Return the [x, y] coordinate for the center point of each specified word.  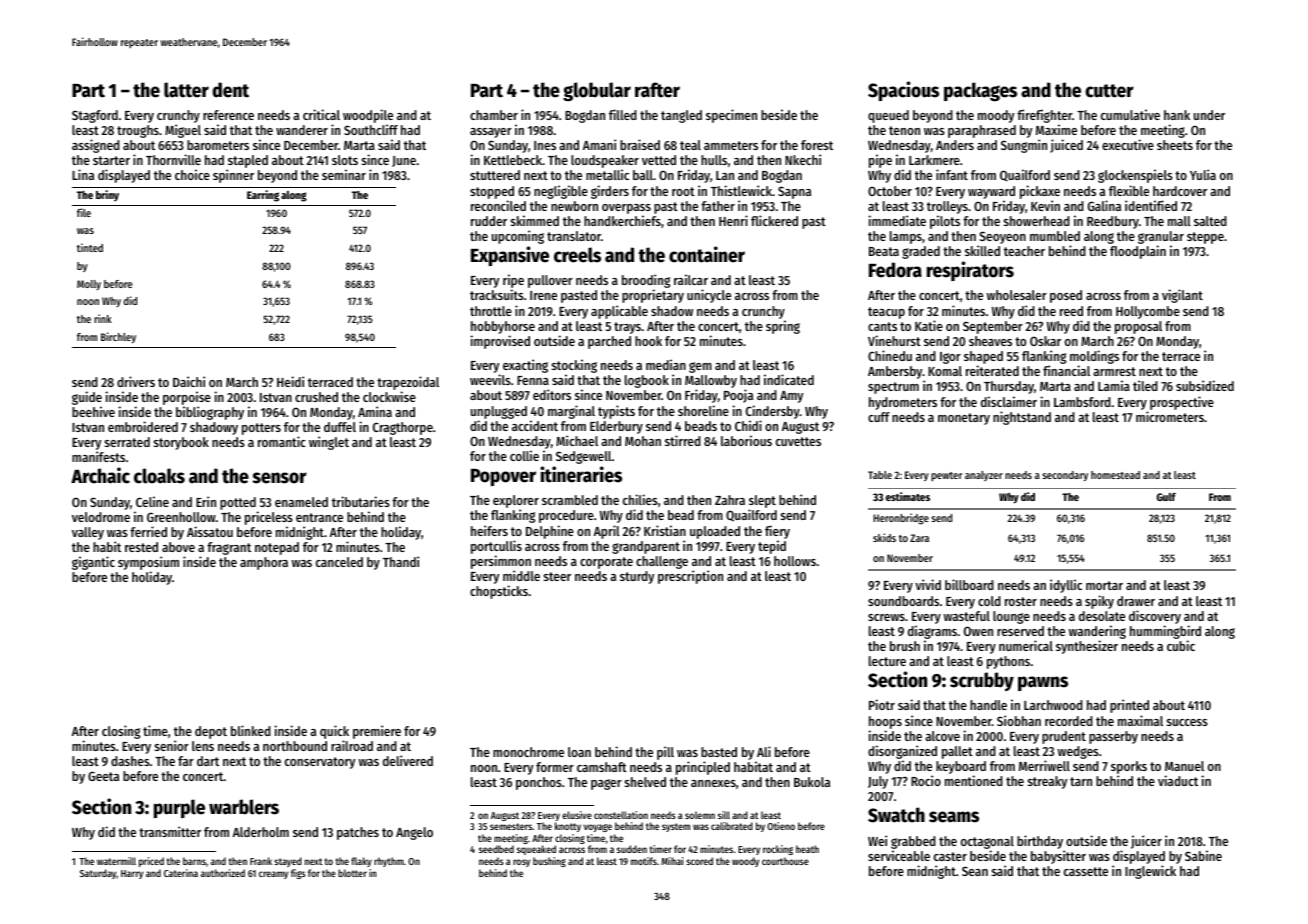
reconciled [498, 205]
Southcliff [371, 129]
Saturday [98, 874]
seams [954, 817]
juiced [1066, 146]
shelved [645, 782]
